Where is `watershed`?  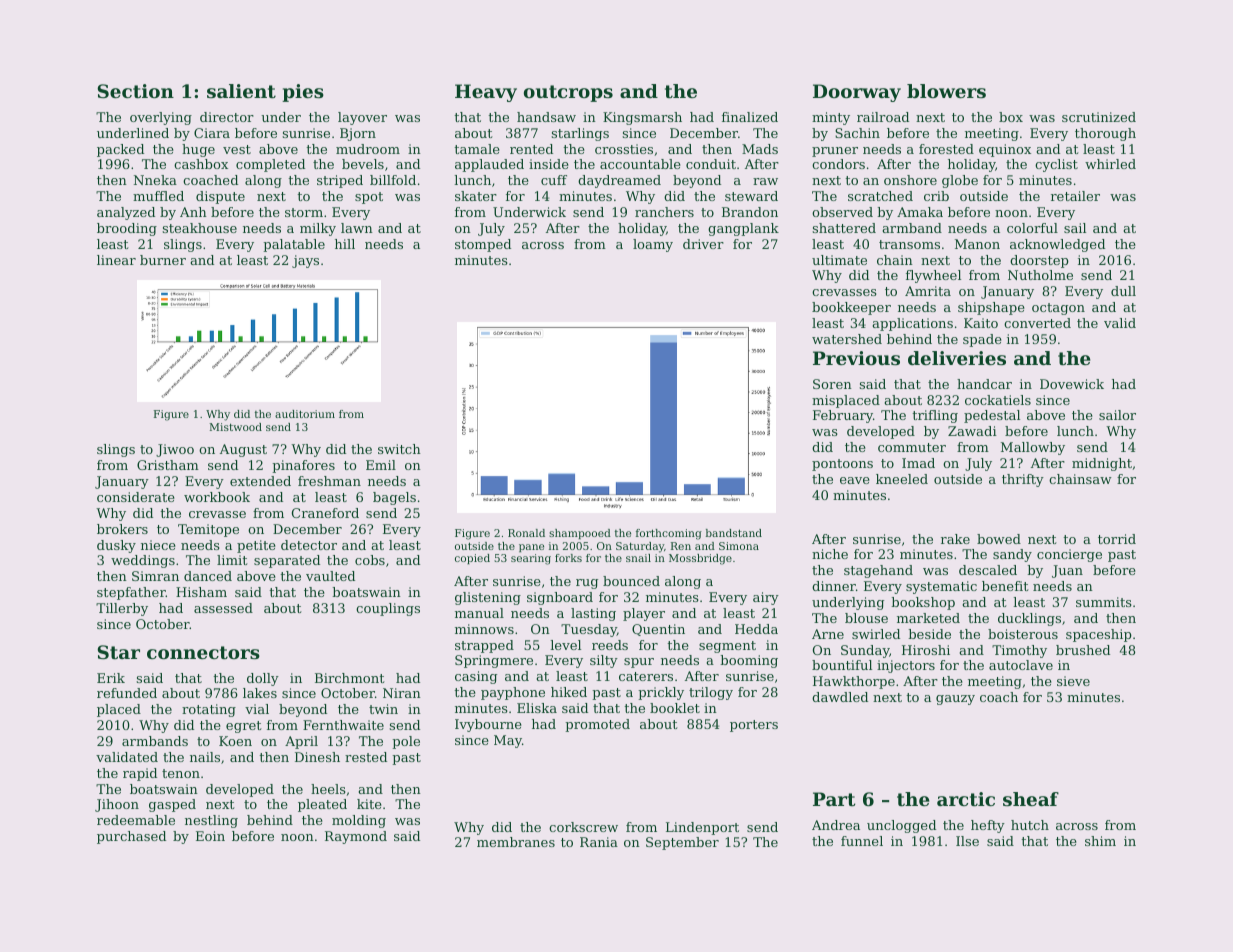
watershed is located at coordinates (847, 339).
